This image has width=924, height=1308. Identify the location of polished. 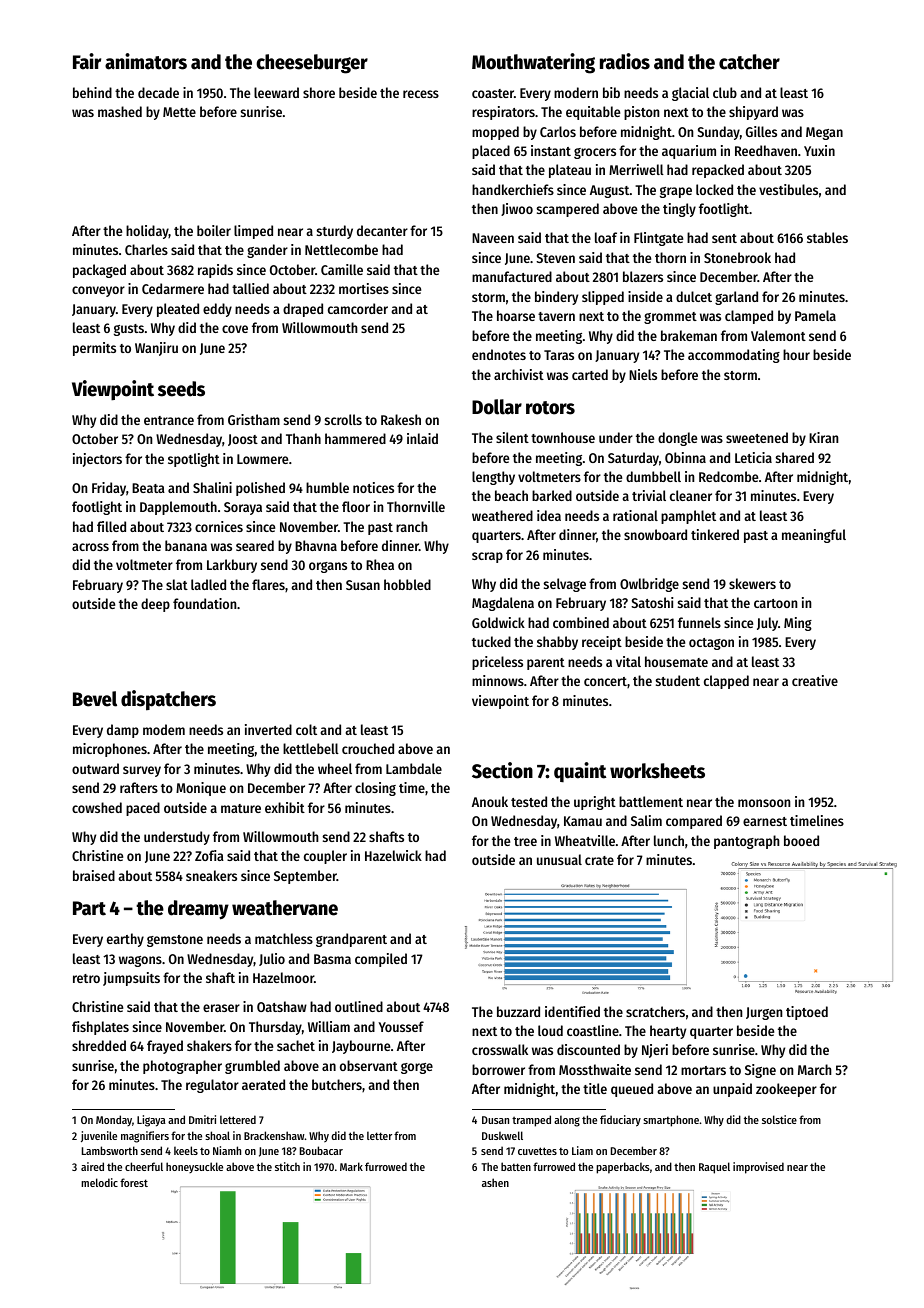
(260, 489).
